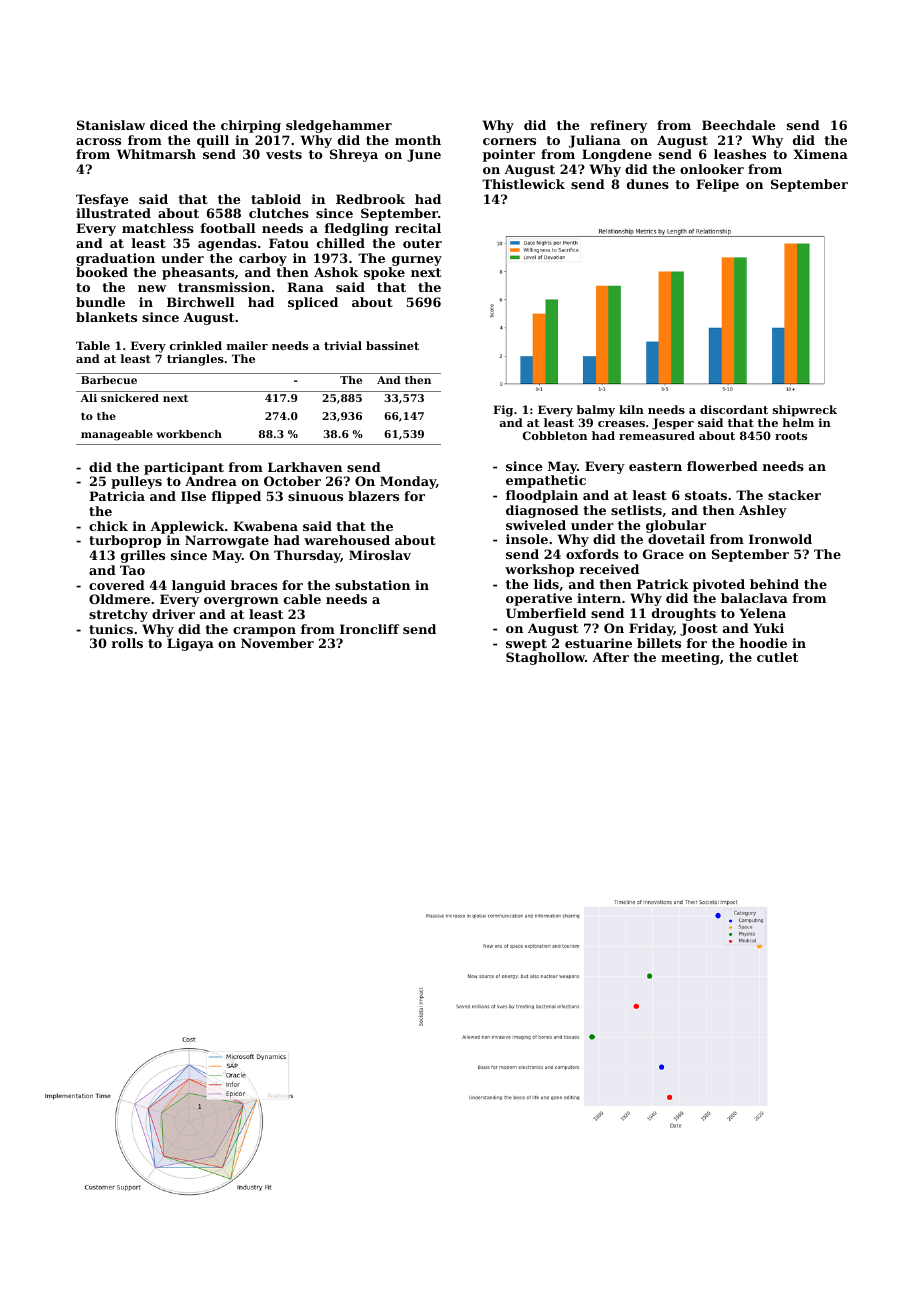 The image size is (924, 1308). Describe the element at coordinates (539, 599) in the screenshot. I see `operative` at that location.
